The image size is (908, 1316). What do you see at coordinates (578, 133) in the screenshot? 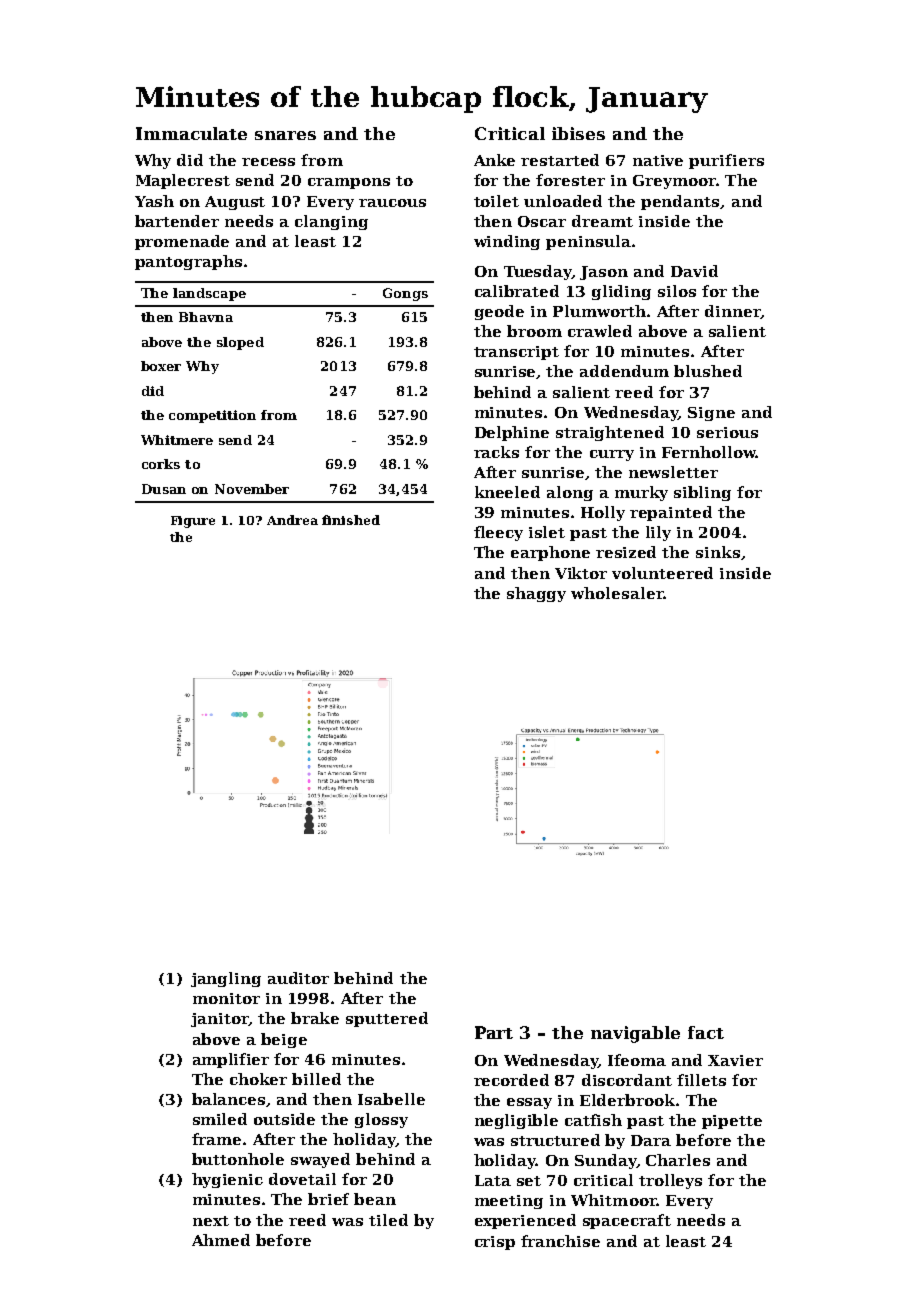
I see `ibises` at bounding box center [578, 133].
